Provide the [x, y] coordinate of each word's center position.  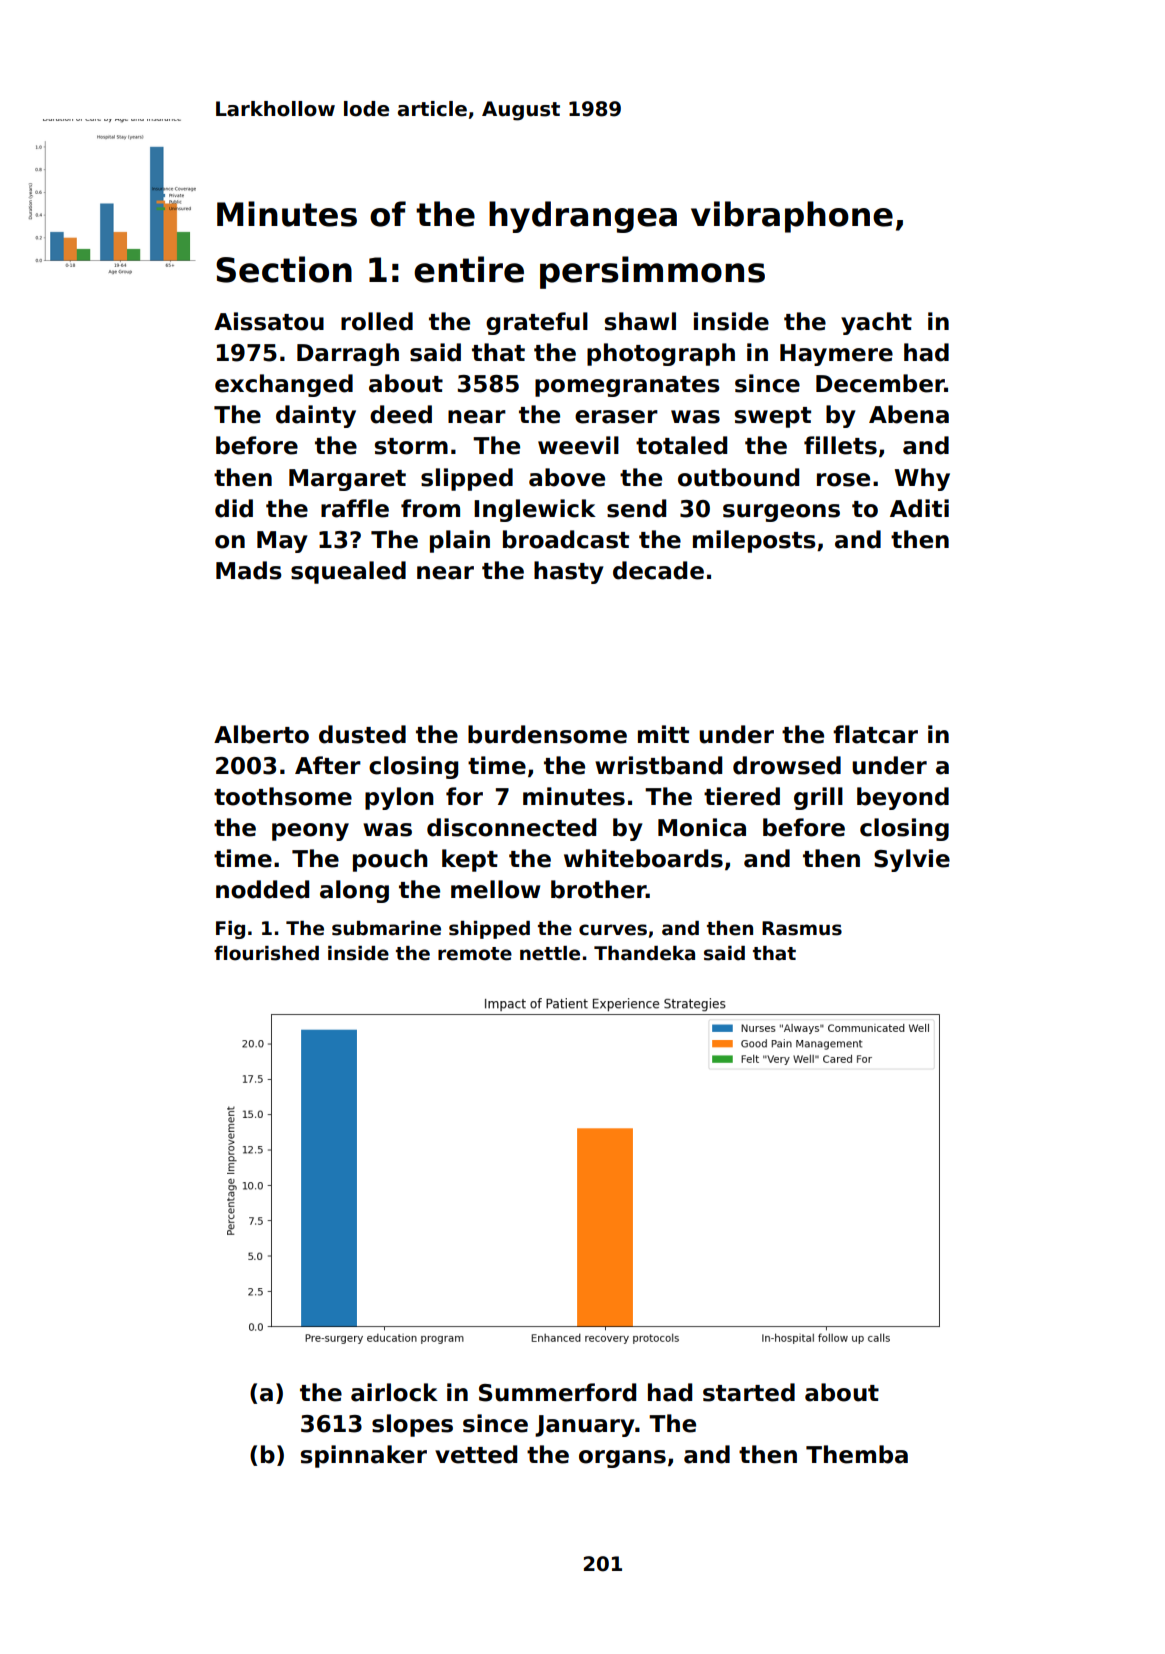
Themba [857, 1454]
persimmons [652, 272]
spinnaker [364, 1456]
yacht [876, 323]
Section [284, 269]
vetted [476, 1454]
